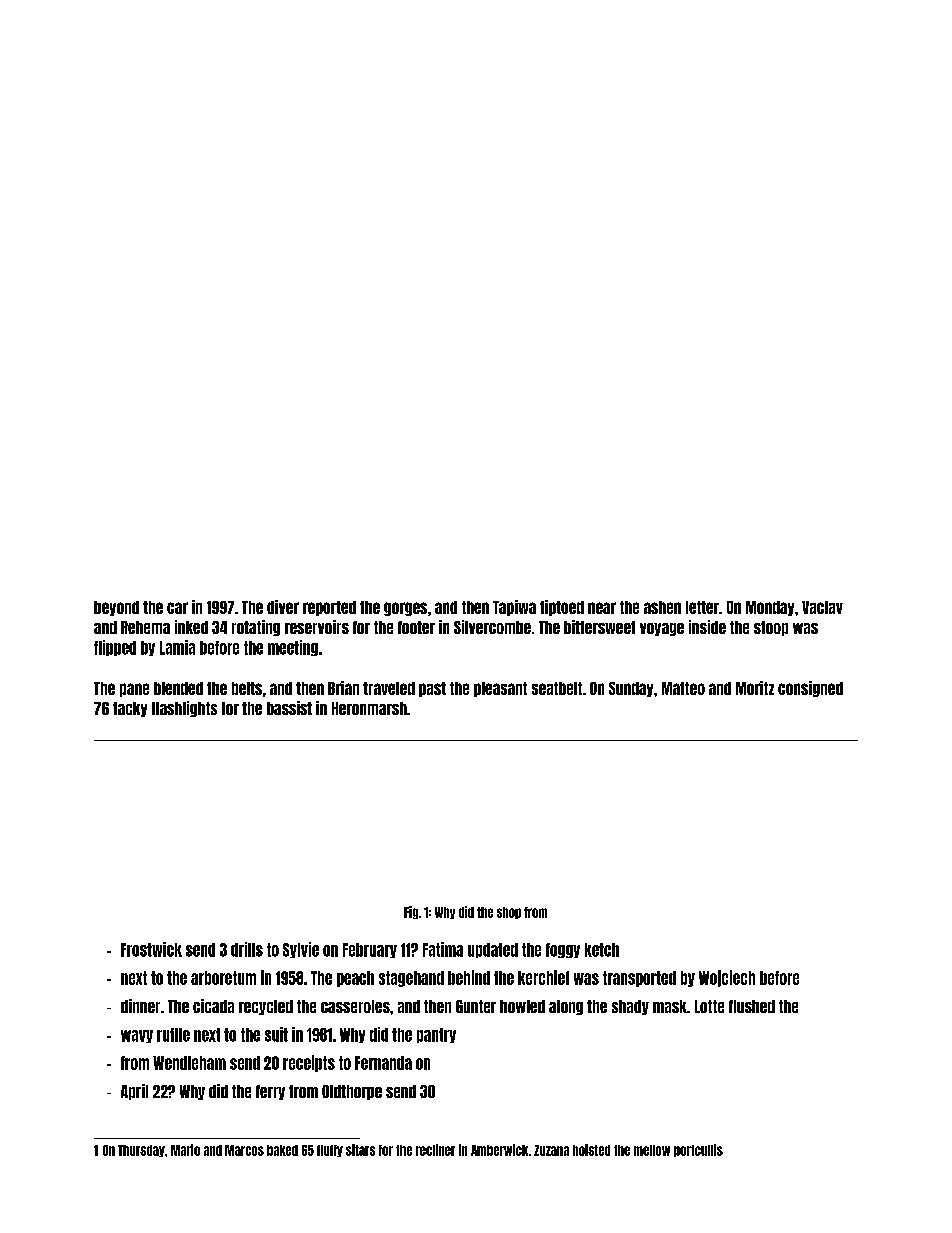  I want to click on letter, so click(702, 607).
